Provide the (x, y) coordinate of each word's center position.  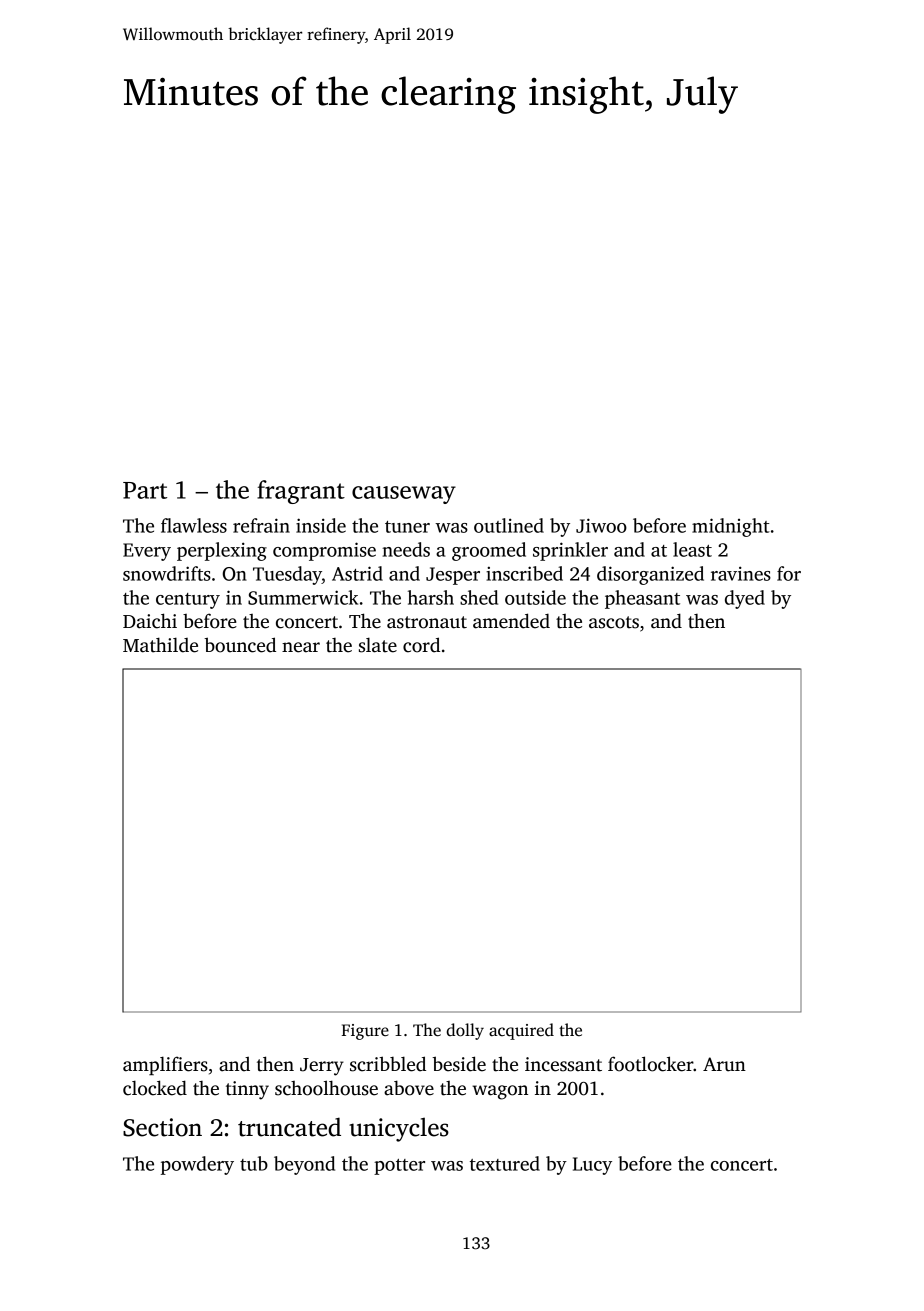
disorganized (650, 575)
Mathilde (160, 645)
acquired (521, 1031)
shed (479, 597)
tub (254, 1163)
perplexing (222, 551)
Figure (365, 1032)
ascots (614, 622)
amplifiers (165, 1065)
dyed (745, 599)
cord (421, 645)
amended (511, 621)
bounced (240, 645)
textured (505, 1163)
